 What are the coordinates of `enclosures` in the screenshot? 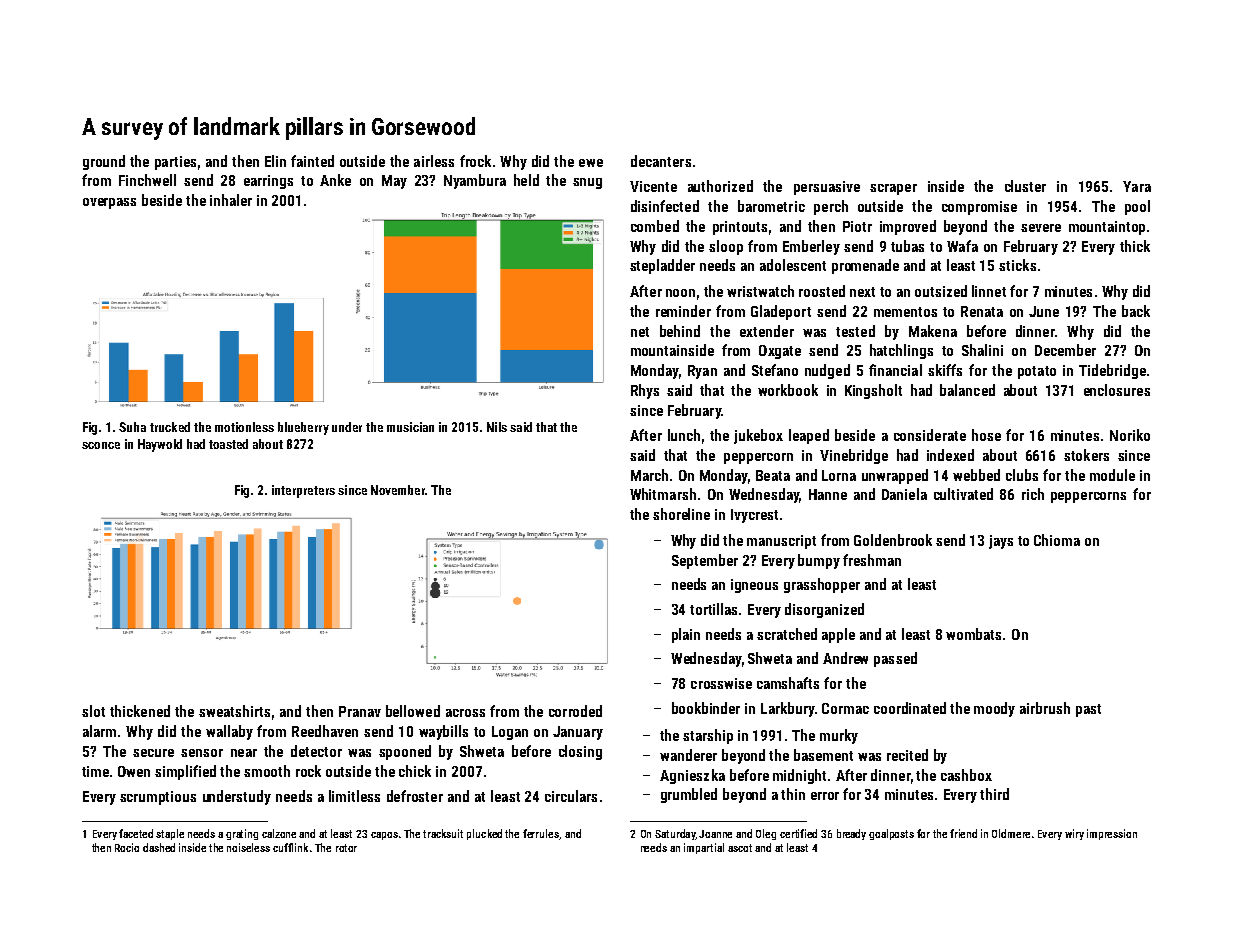 It's located at (1117, 390).
